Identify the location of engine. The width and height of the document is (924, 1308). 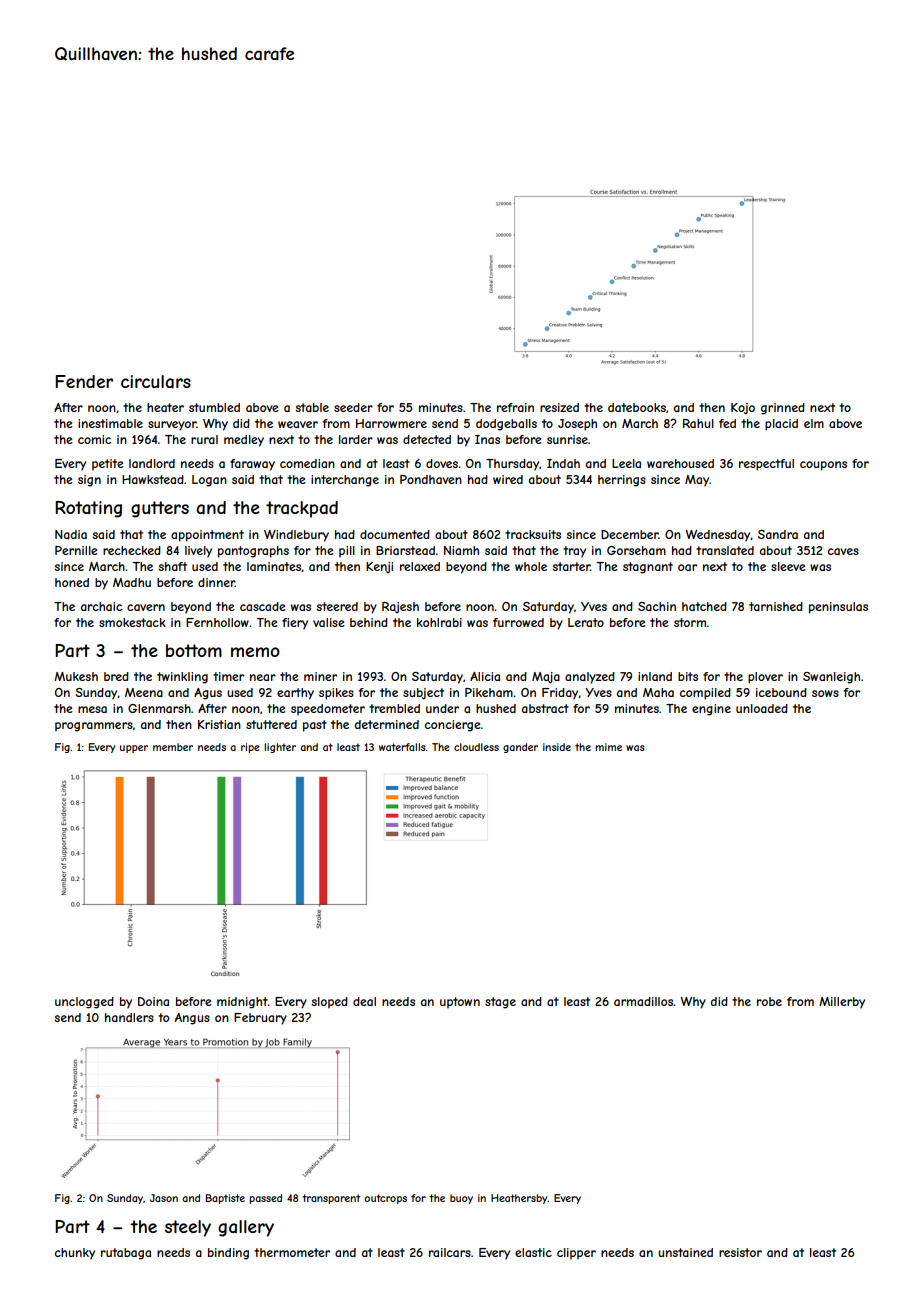
(711, 710).
